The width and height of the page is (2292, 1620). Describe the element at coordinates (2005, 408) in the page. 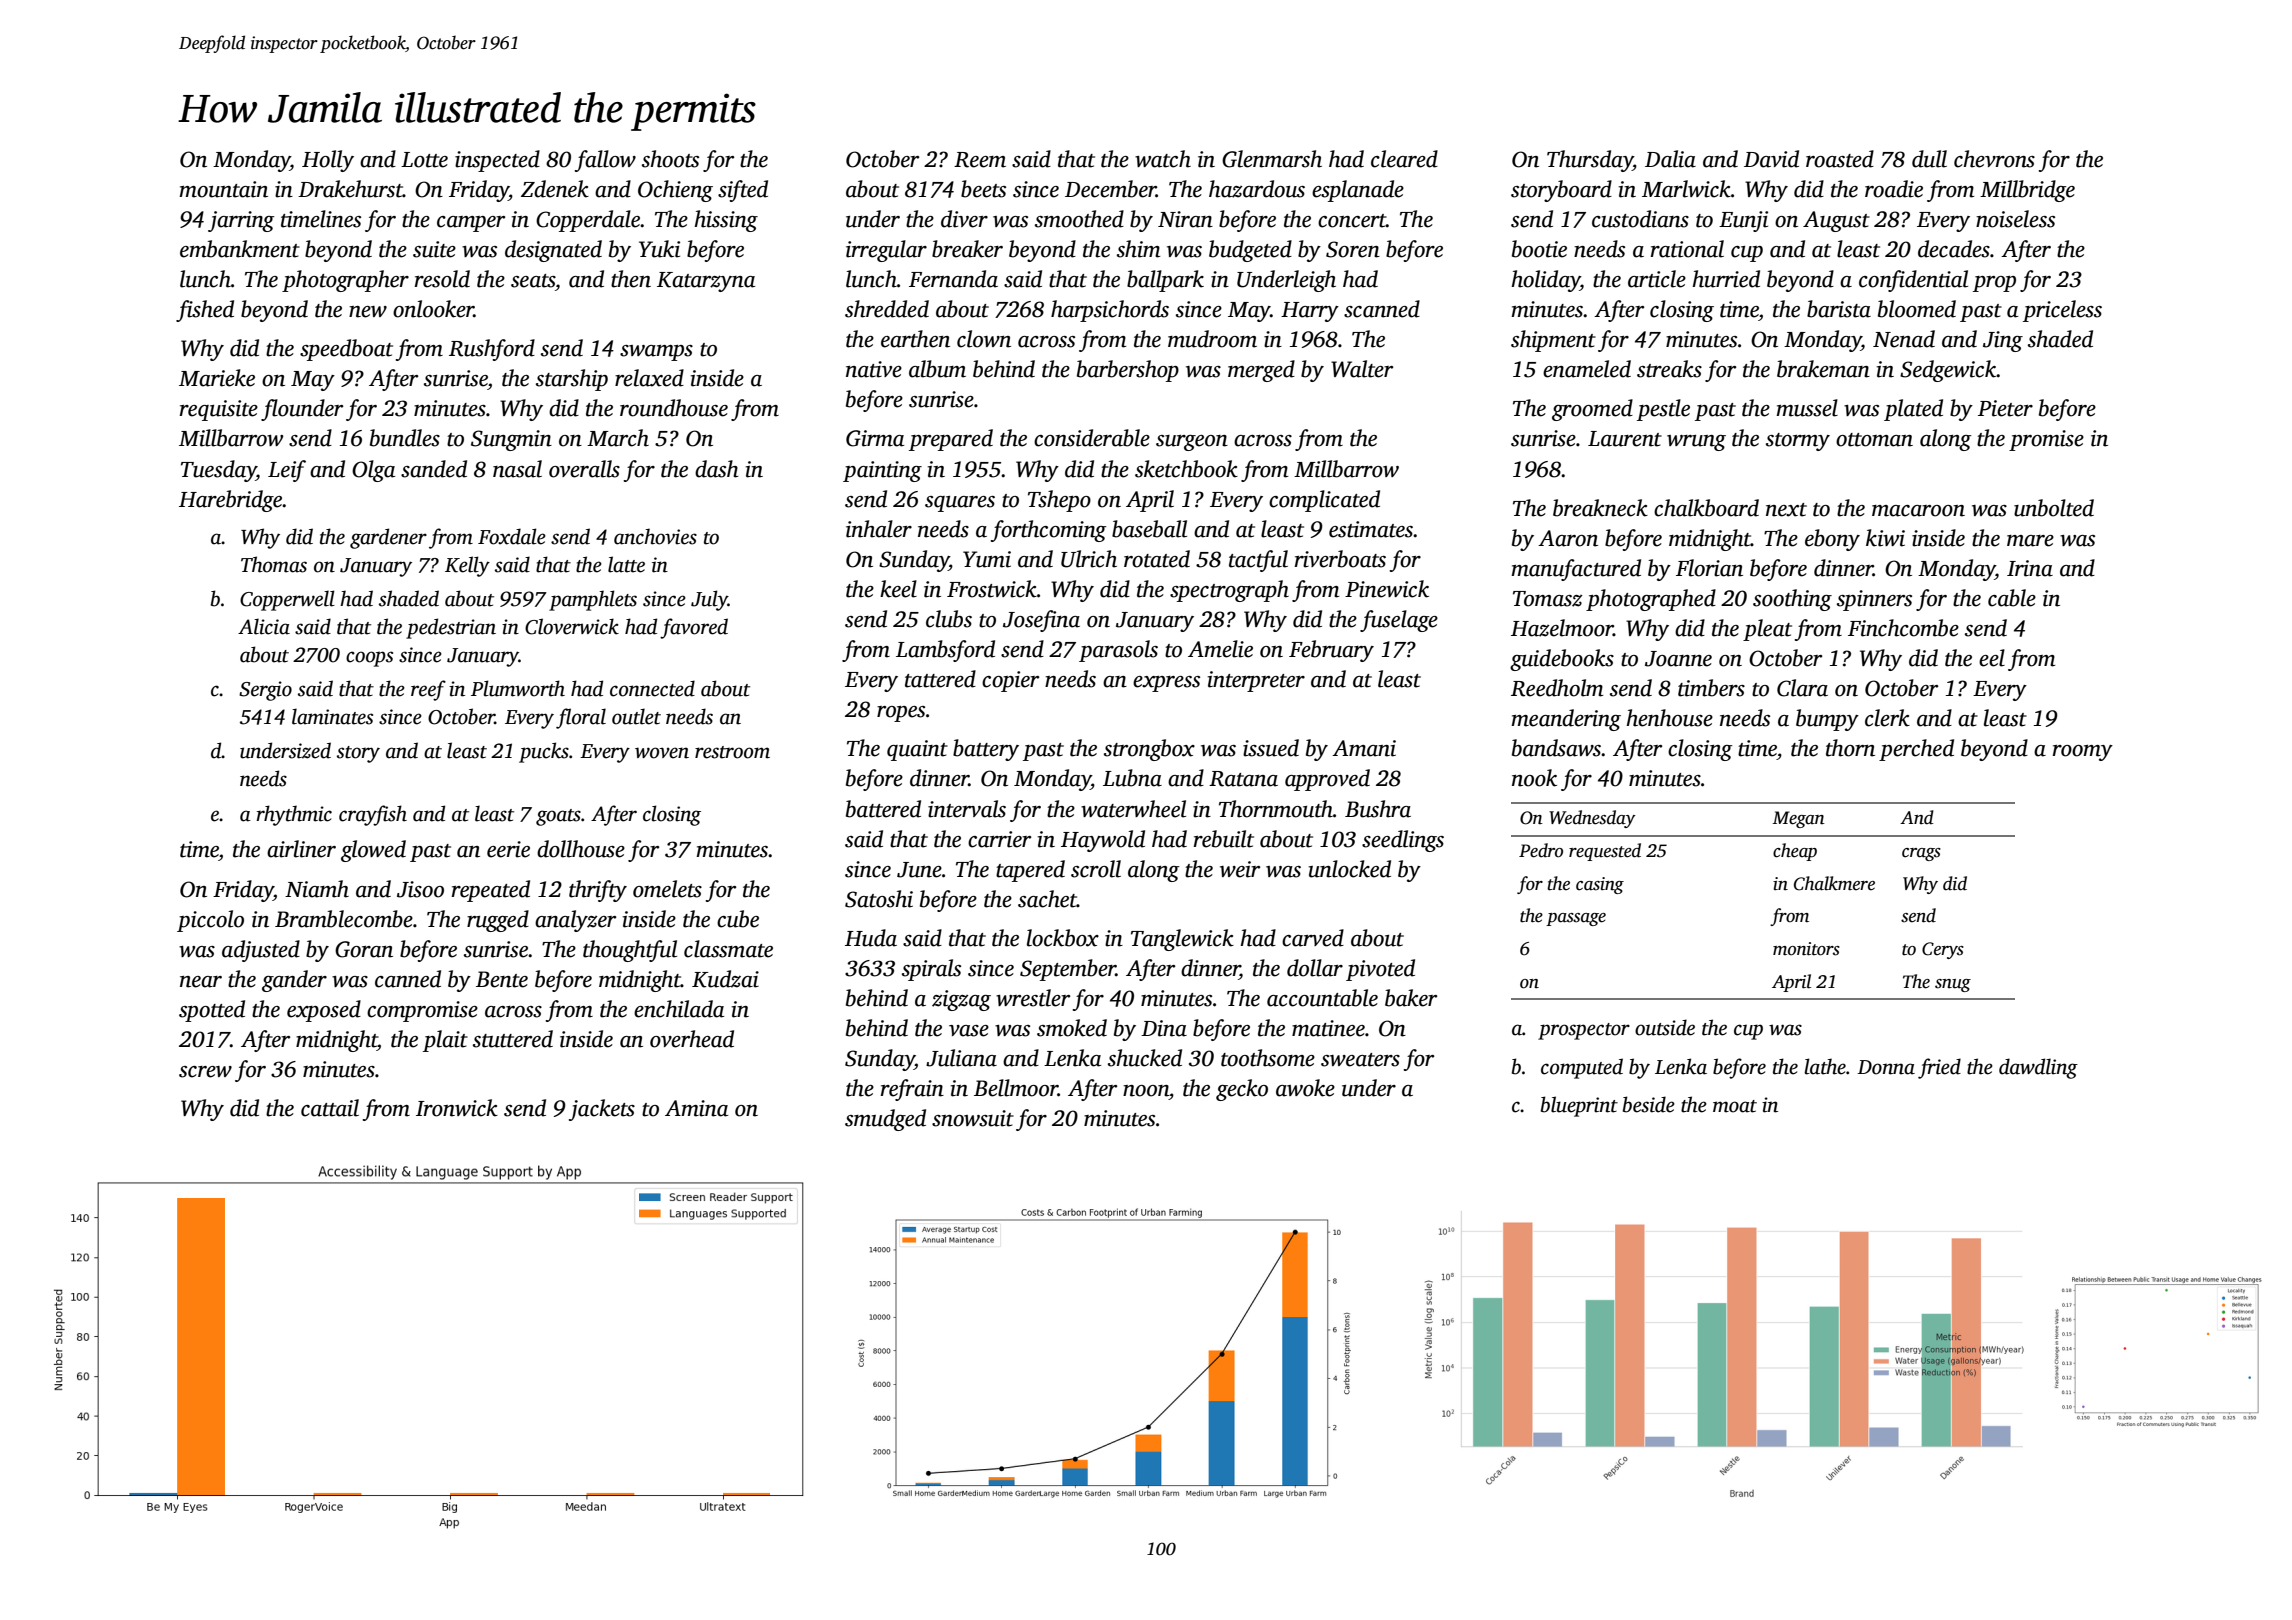

I see `Pieter` at that location.
